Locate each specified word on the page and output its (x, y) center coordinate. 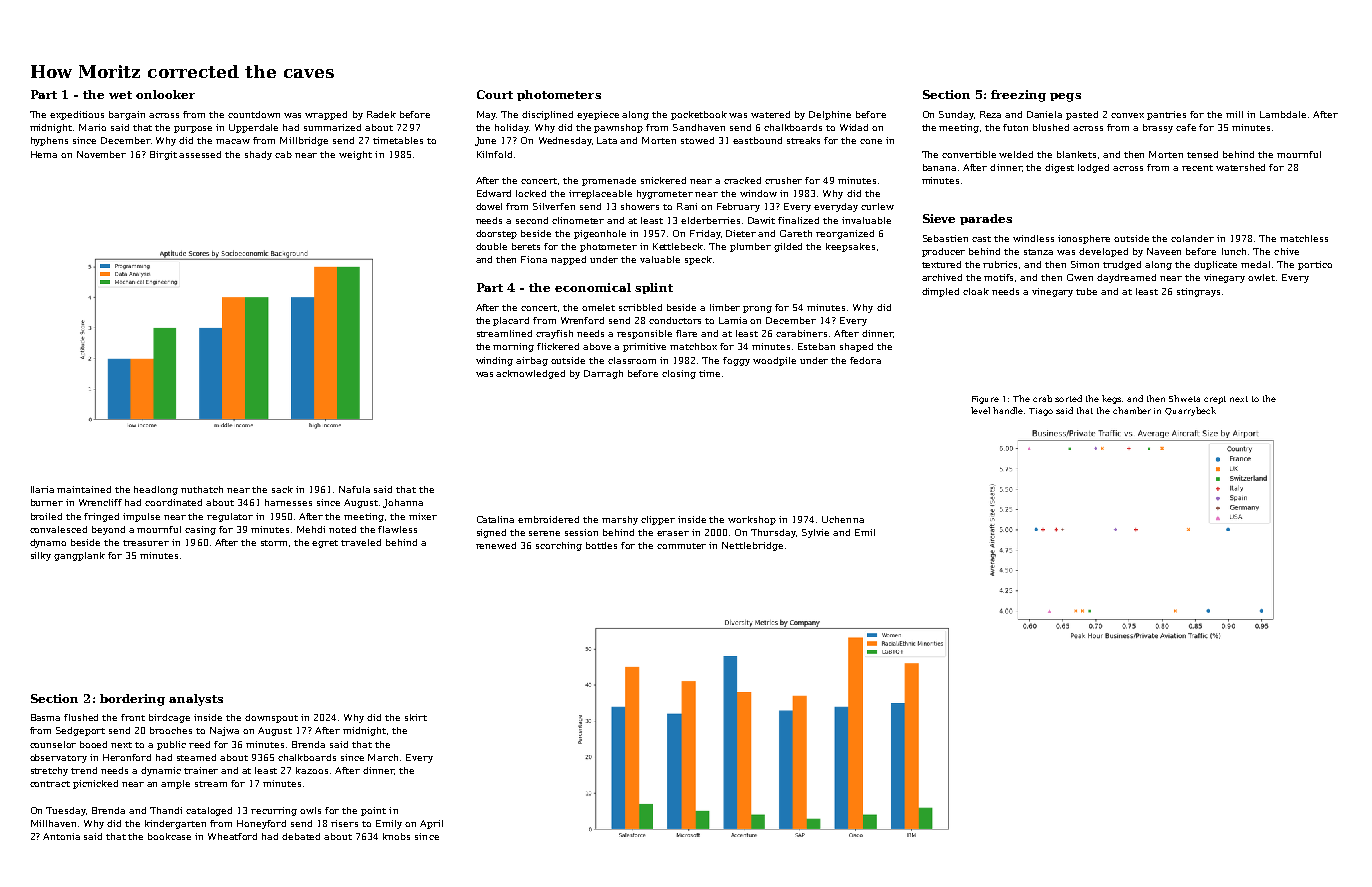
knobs (396, 836)
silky (41, 556)
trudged (1122, 265)
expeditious (77, 115)
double (491, 246)
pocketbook (699, 115)
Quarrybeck (1190, 411)
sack (282, 489)
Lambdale (1283, 114)
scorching (559, 546)
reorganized (845, 234)
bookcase (169, 836)
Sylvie (815, 533)
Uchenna (843, 519)
